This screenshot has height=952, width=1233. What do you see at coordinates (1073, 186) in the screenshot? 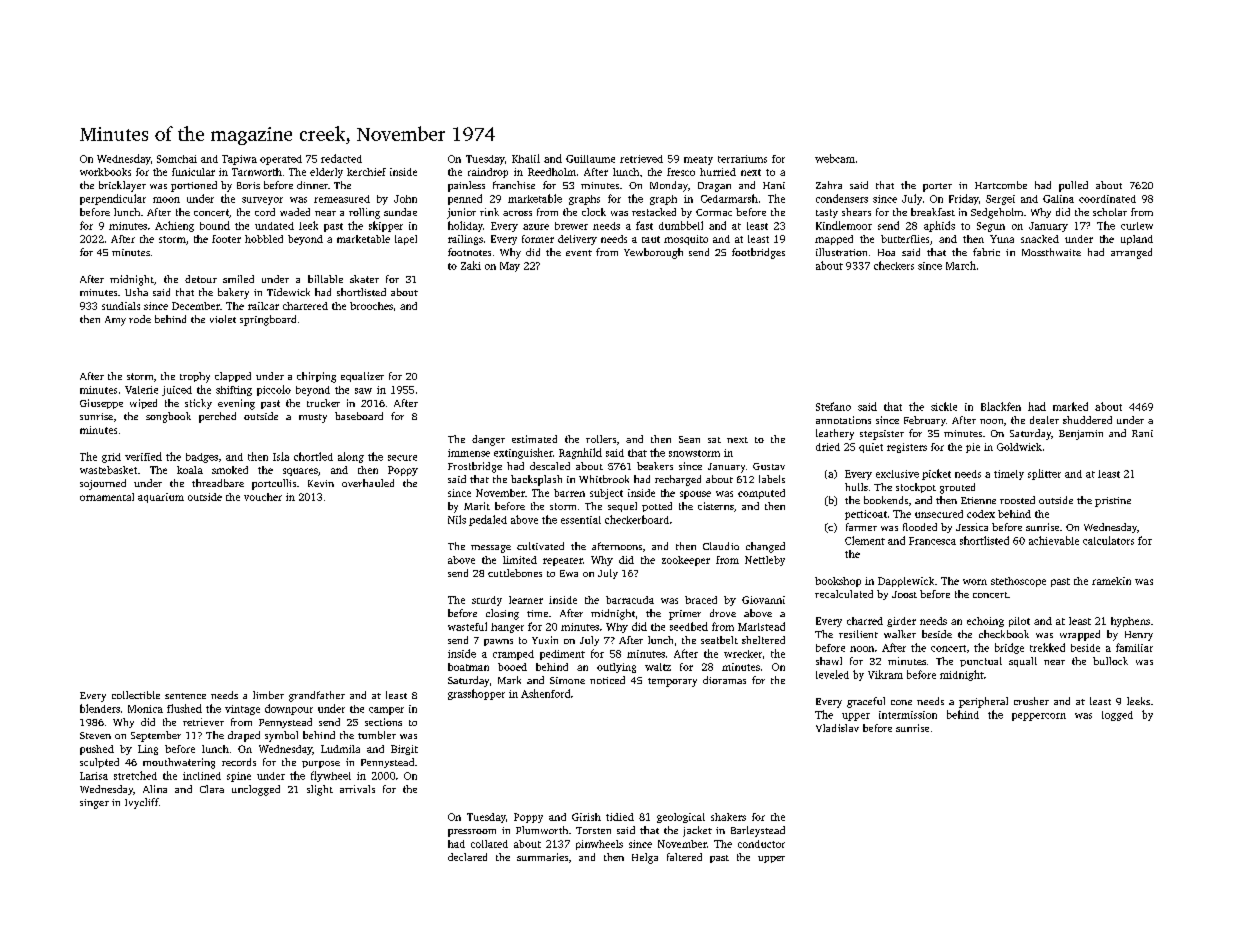
I see `pulled` at bounding box center [1073, 186].
